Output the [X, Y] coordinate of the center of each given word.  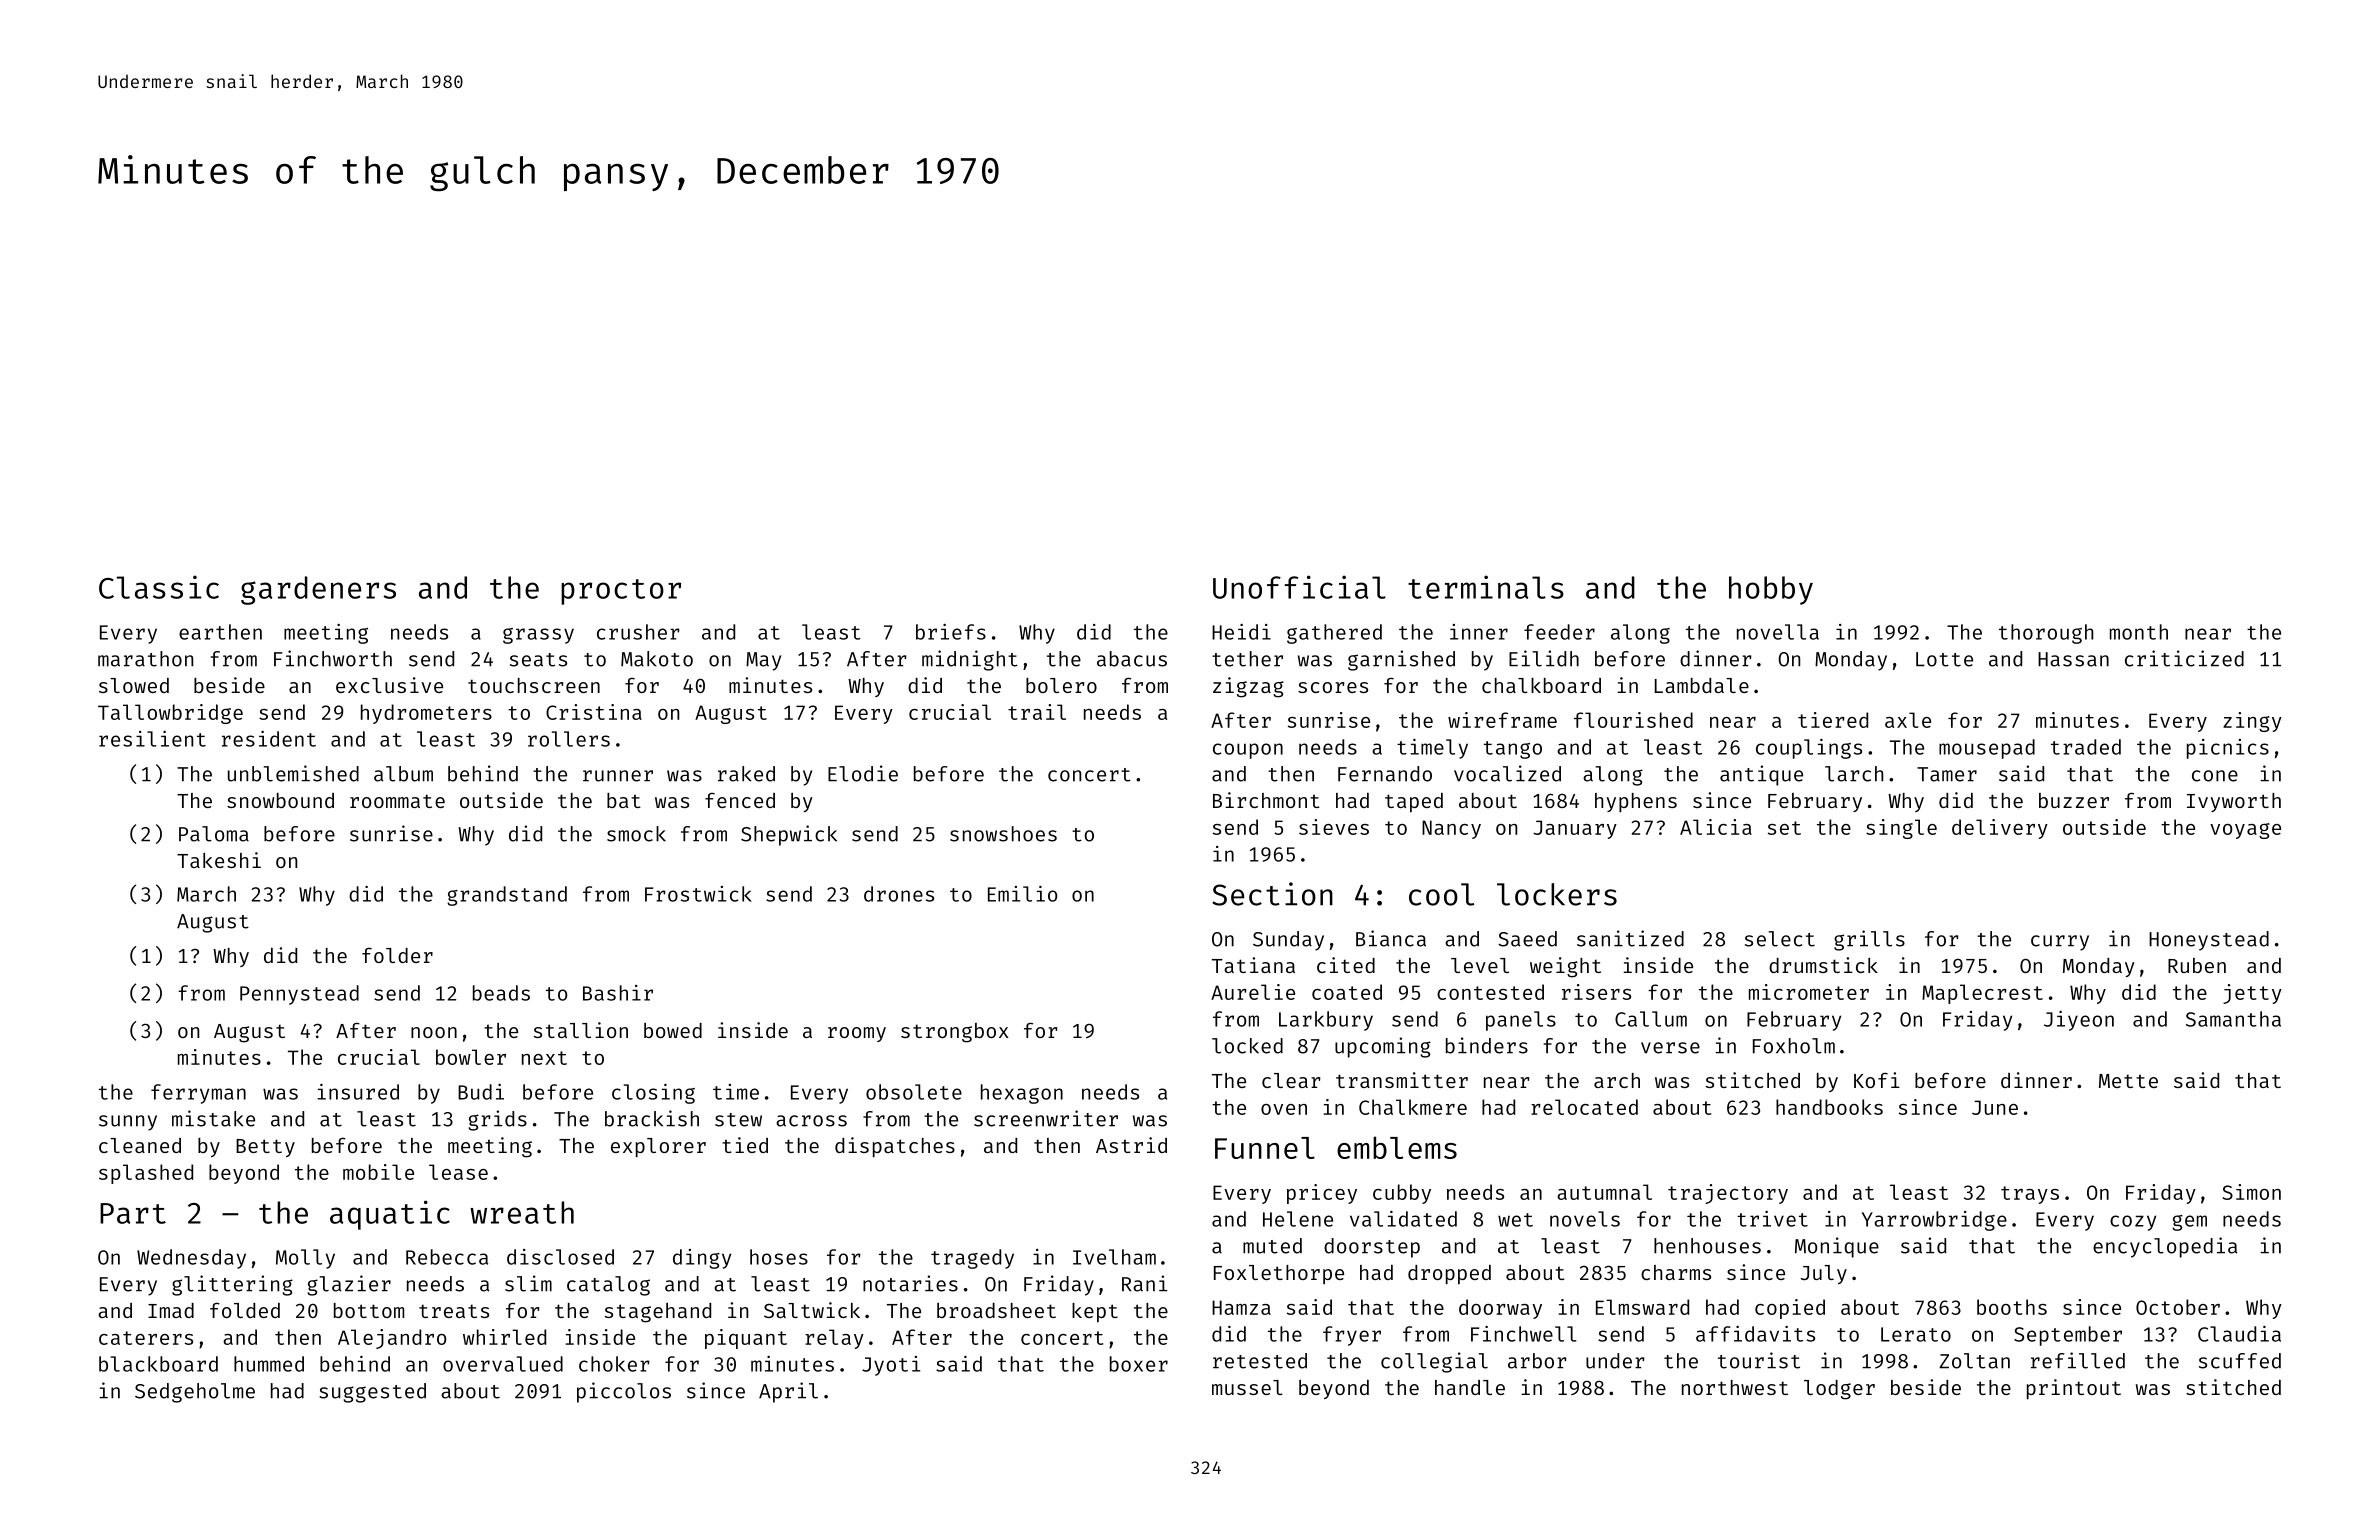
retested [1260, 1361]
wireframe [1502, 720]
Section [1272, 894]
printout [2074, 1389]
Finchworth [333, 658]
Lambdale [1702, 685]
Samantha [2233, 1019]
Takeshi [219, 860]
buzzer [2074, 800]
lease [458, 1172]
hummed [269, 1364]
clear [1291, 1080]
